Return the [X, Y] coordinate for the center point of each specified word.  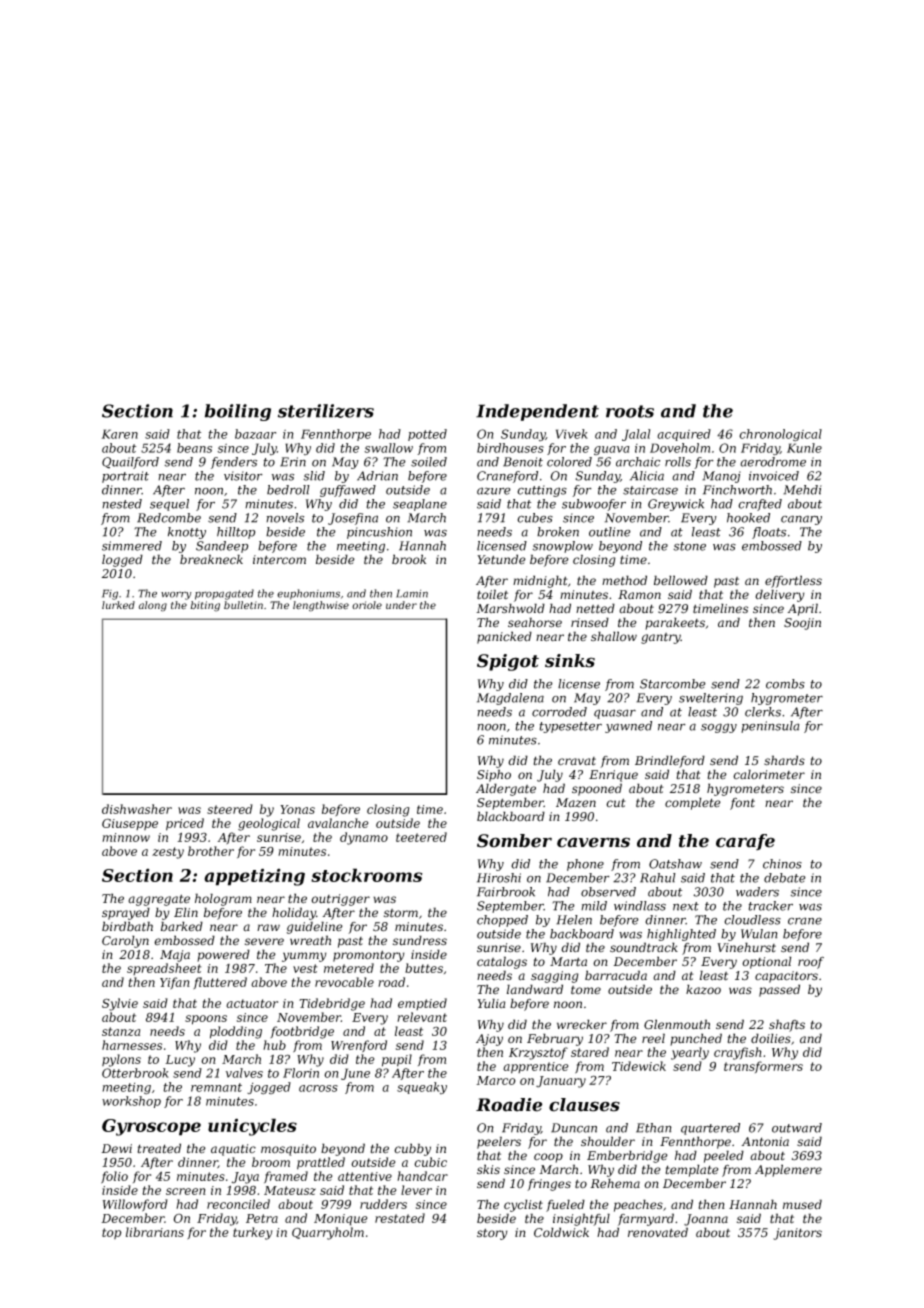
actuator [252, 1003]
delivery [780, 595]
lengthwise [321, 606]
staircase [650, 490]
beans [194, 448]
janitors [797, 1234]
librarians [155, 1232]
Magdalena [510, 699]
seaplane [420, 505]
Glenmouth [677, 1024]
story [492, 1234]
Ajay [489, 1040]
